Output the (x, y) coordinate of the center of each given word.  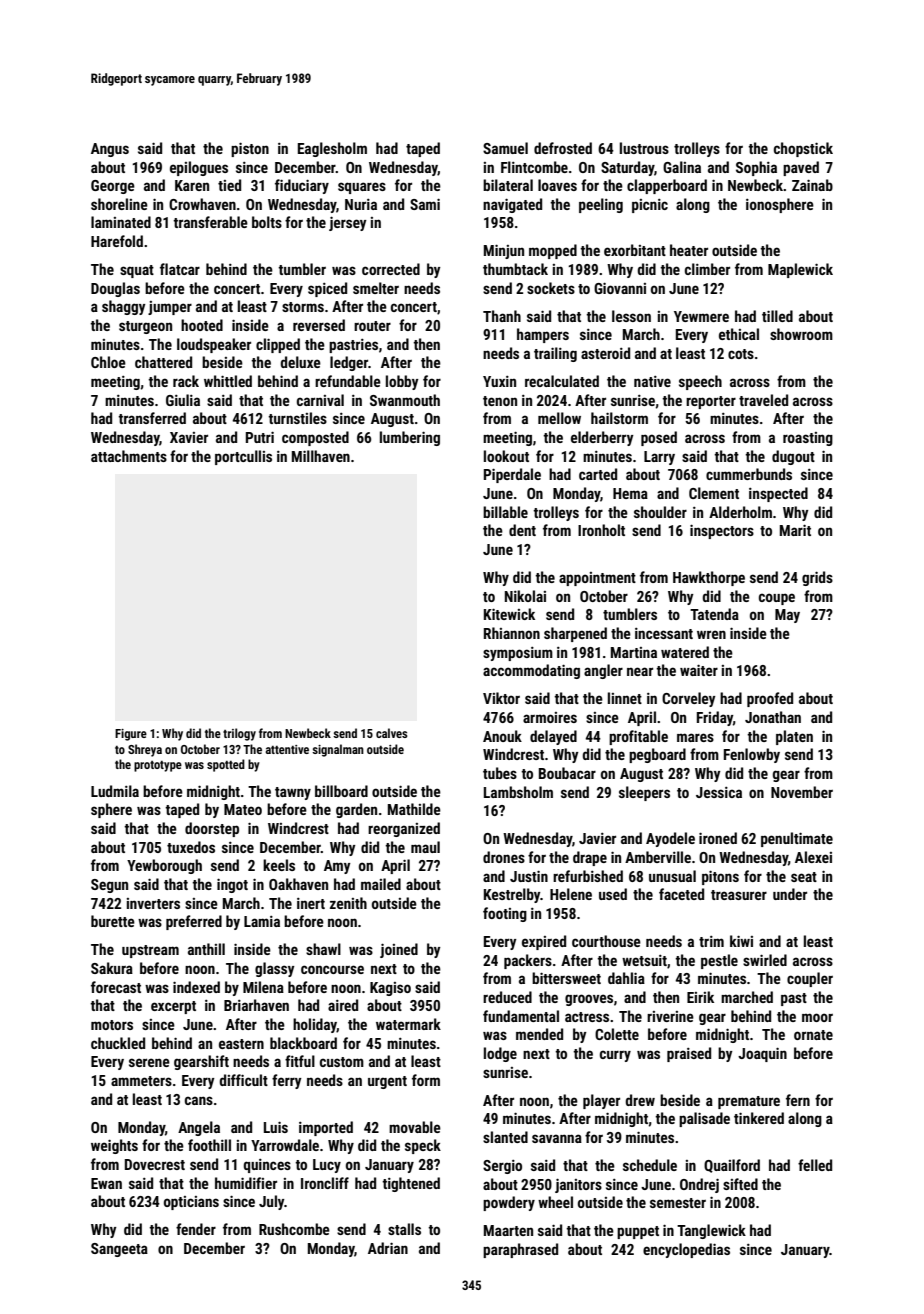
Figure (131, 735)
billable (505, 512)
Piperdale (512, 475)
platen (794, 737)
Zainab (812, 185)
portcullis (243, 457)
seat (804, 877)
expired (544, 942)
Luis (276, 1127)
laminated (121, 222)
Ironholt (601, 530)
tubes (500, 773)
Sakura (112, 968)
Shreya (145, 750)
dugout (793, 457)
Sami (425, 204)
